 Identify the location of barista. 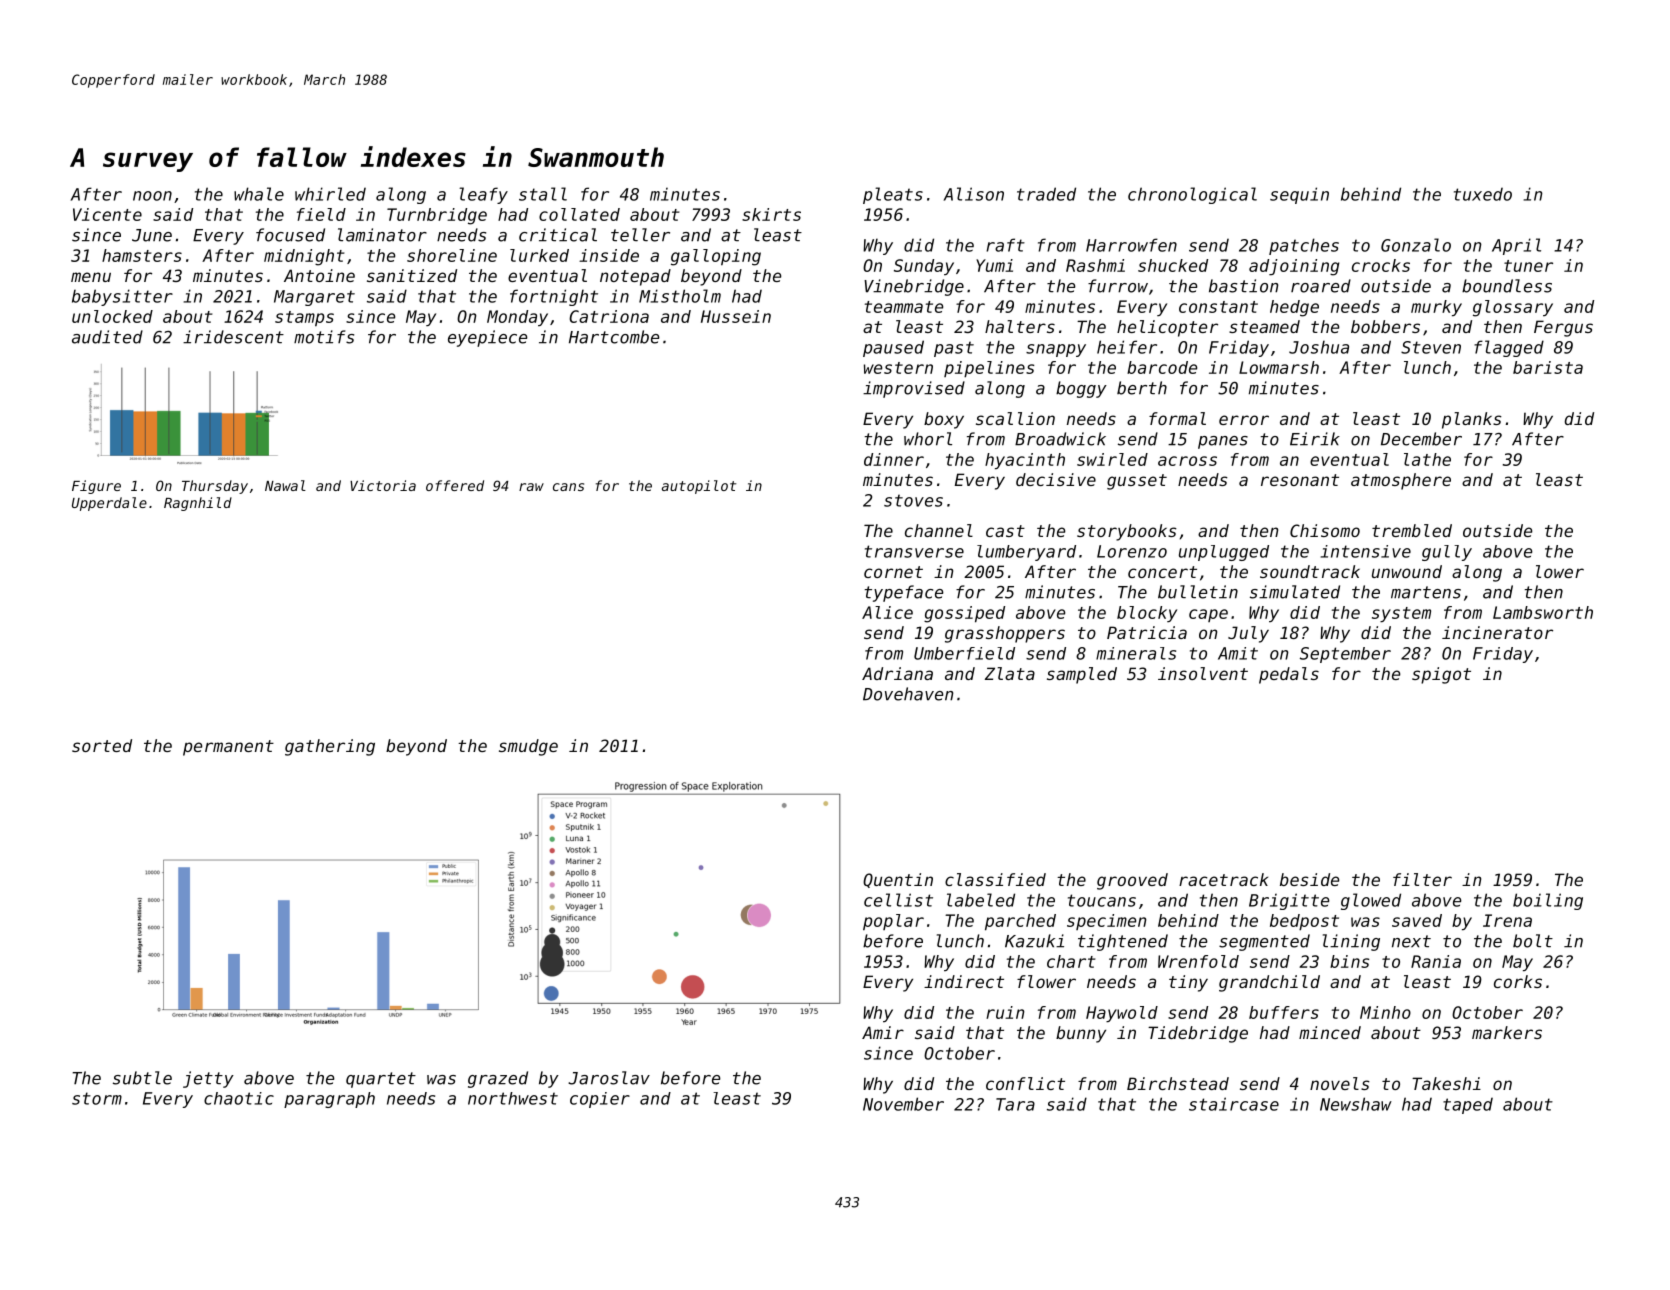
(1548, 367).
